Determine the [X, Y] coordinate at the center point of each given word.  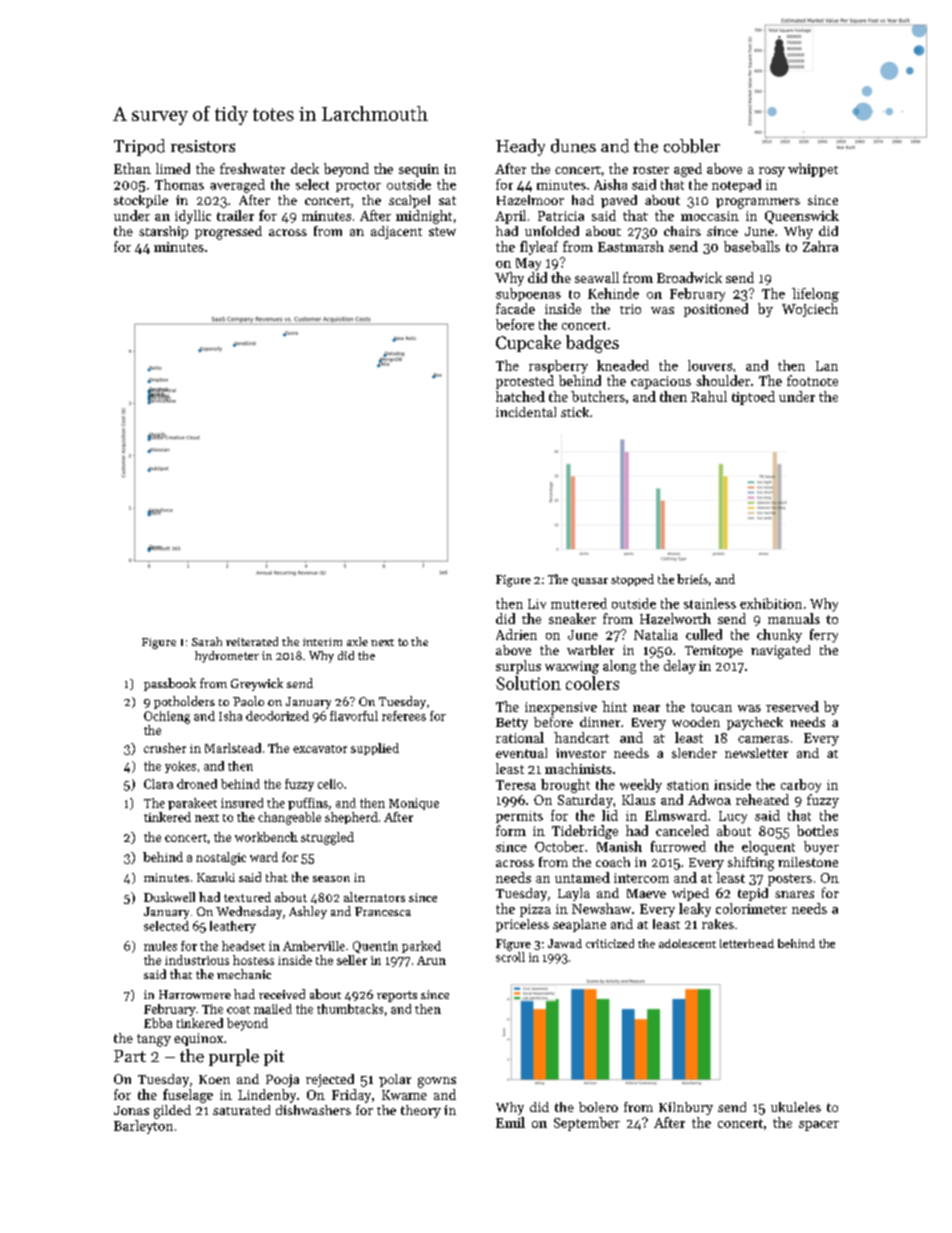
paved [619, 201]
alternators [374, 897]
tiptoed [753, 398]
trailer [235, 215]
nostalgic [221, 858]
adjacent [396, 232]
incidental [526, 412]
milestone [808, 862]
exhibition [771, 603]
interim [322, 642]
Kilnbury [686, 1108]
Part [130, 1056]
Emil [510, 1122]
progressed [228, 233]
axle [357, 641]
